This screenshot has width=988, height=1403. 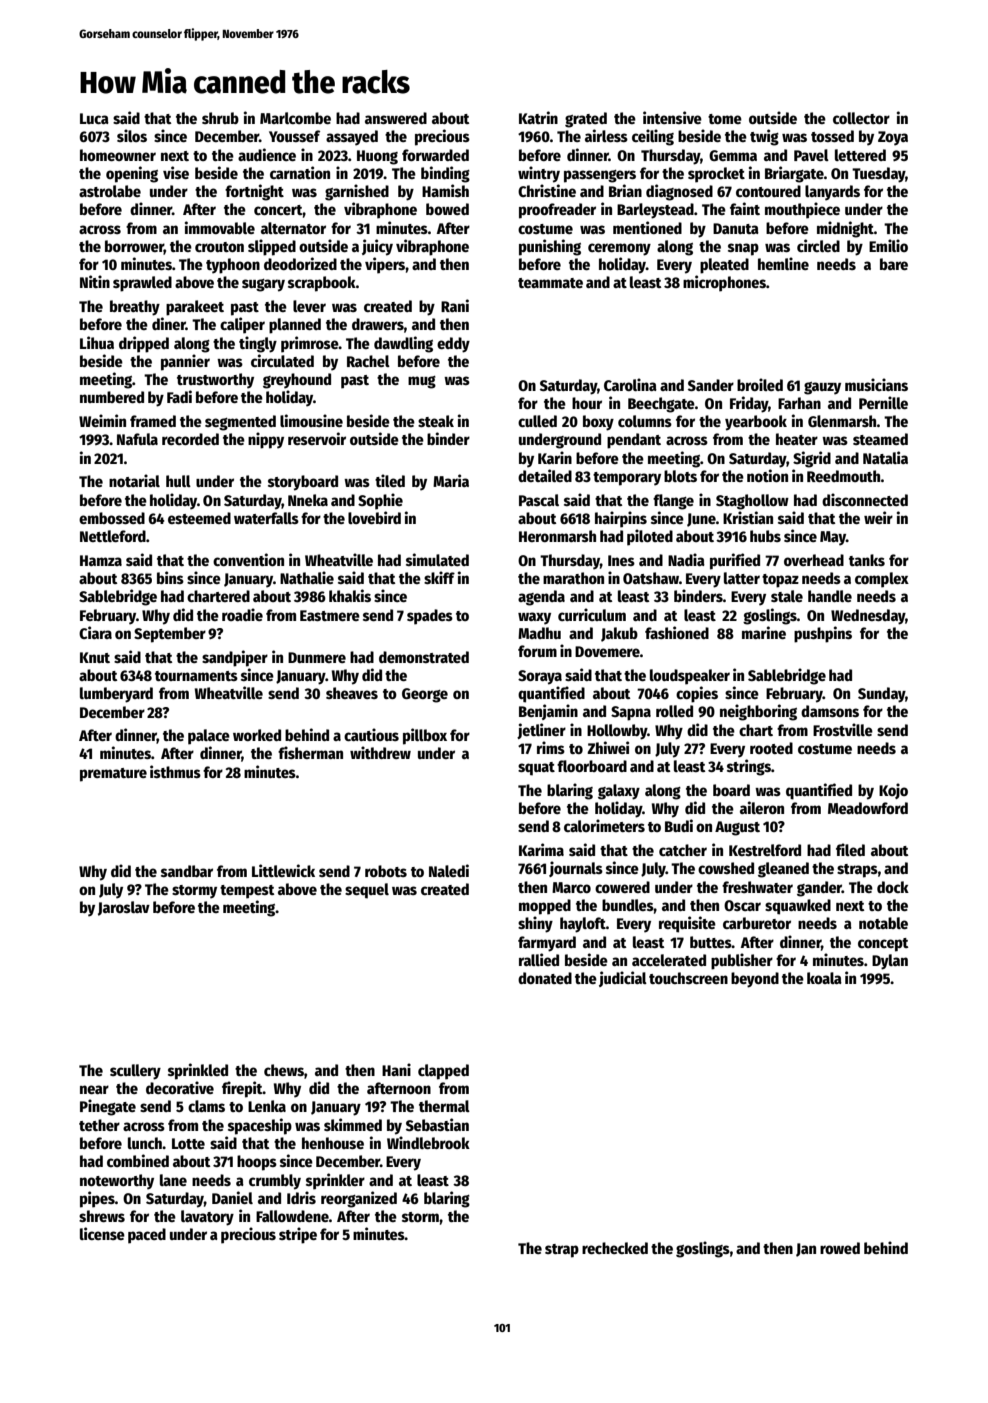 What do you see at coordinates (99, 1125) in the screenshot?
I see `tether` at bounding box center [99, 1125].
